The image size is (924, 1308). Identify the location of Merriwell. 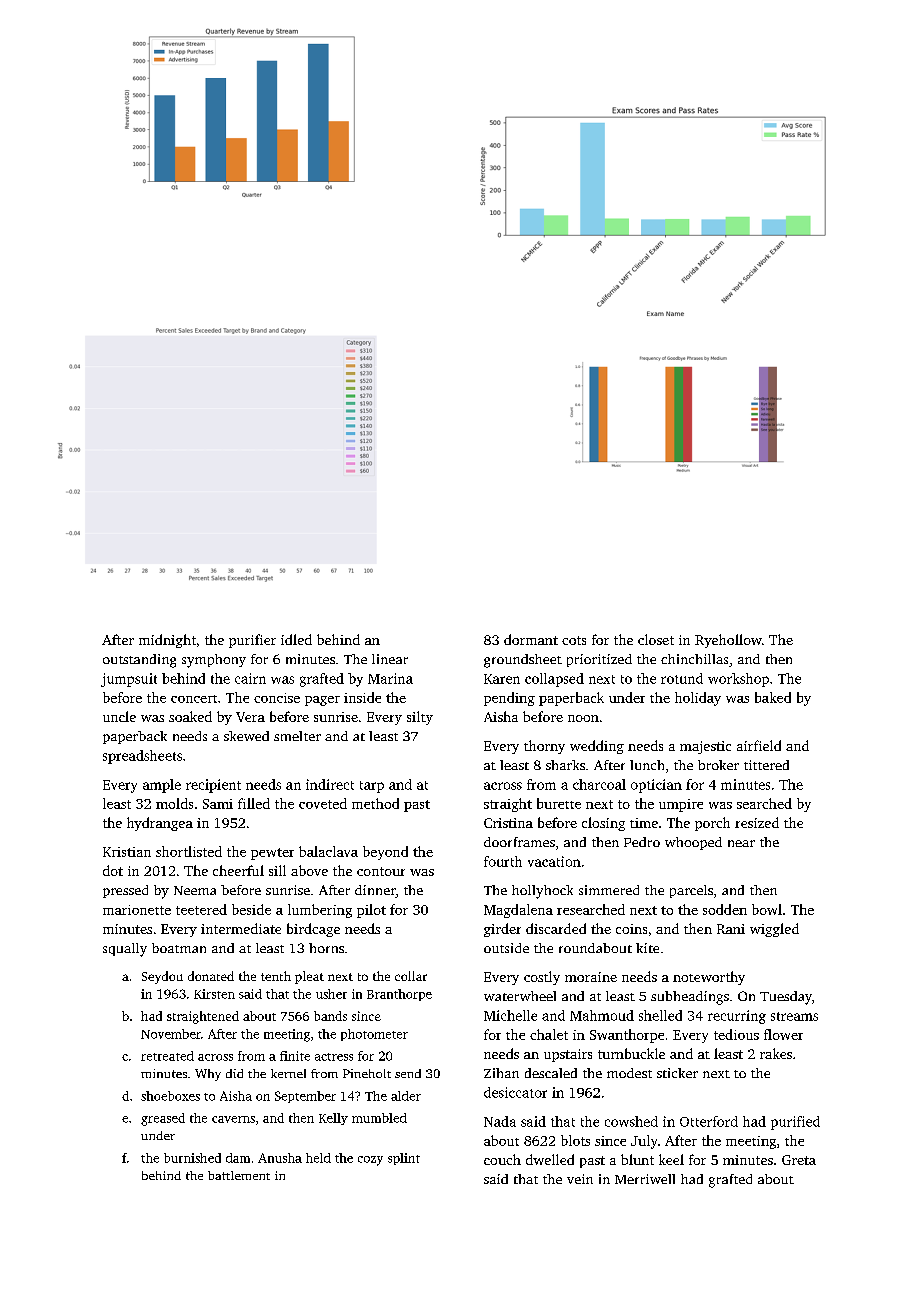
(645, 1179).
